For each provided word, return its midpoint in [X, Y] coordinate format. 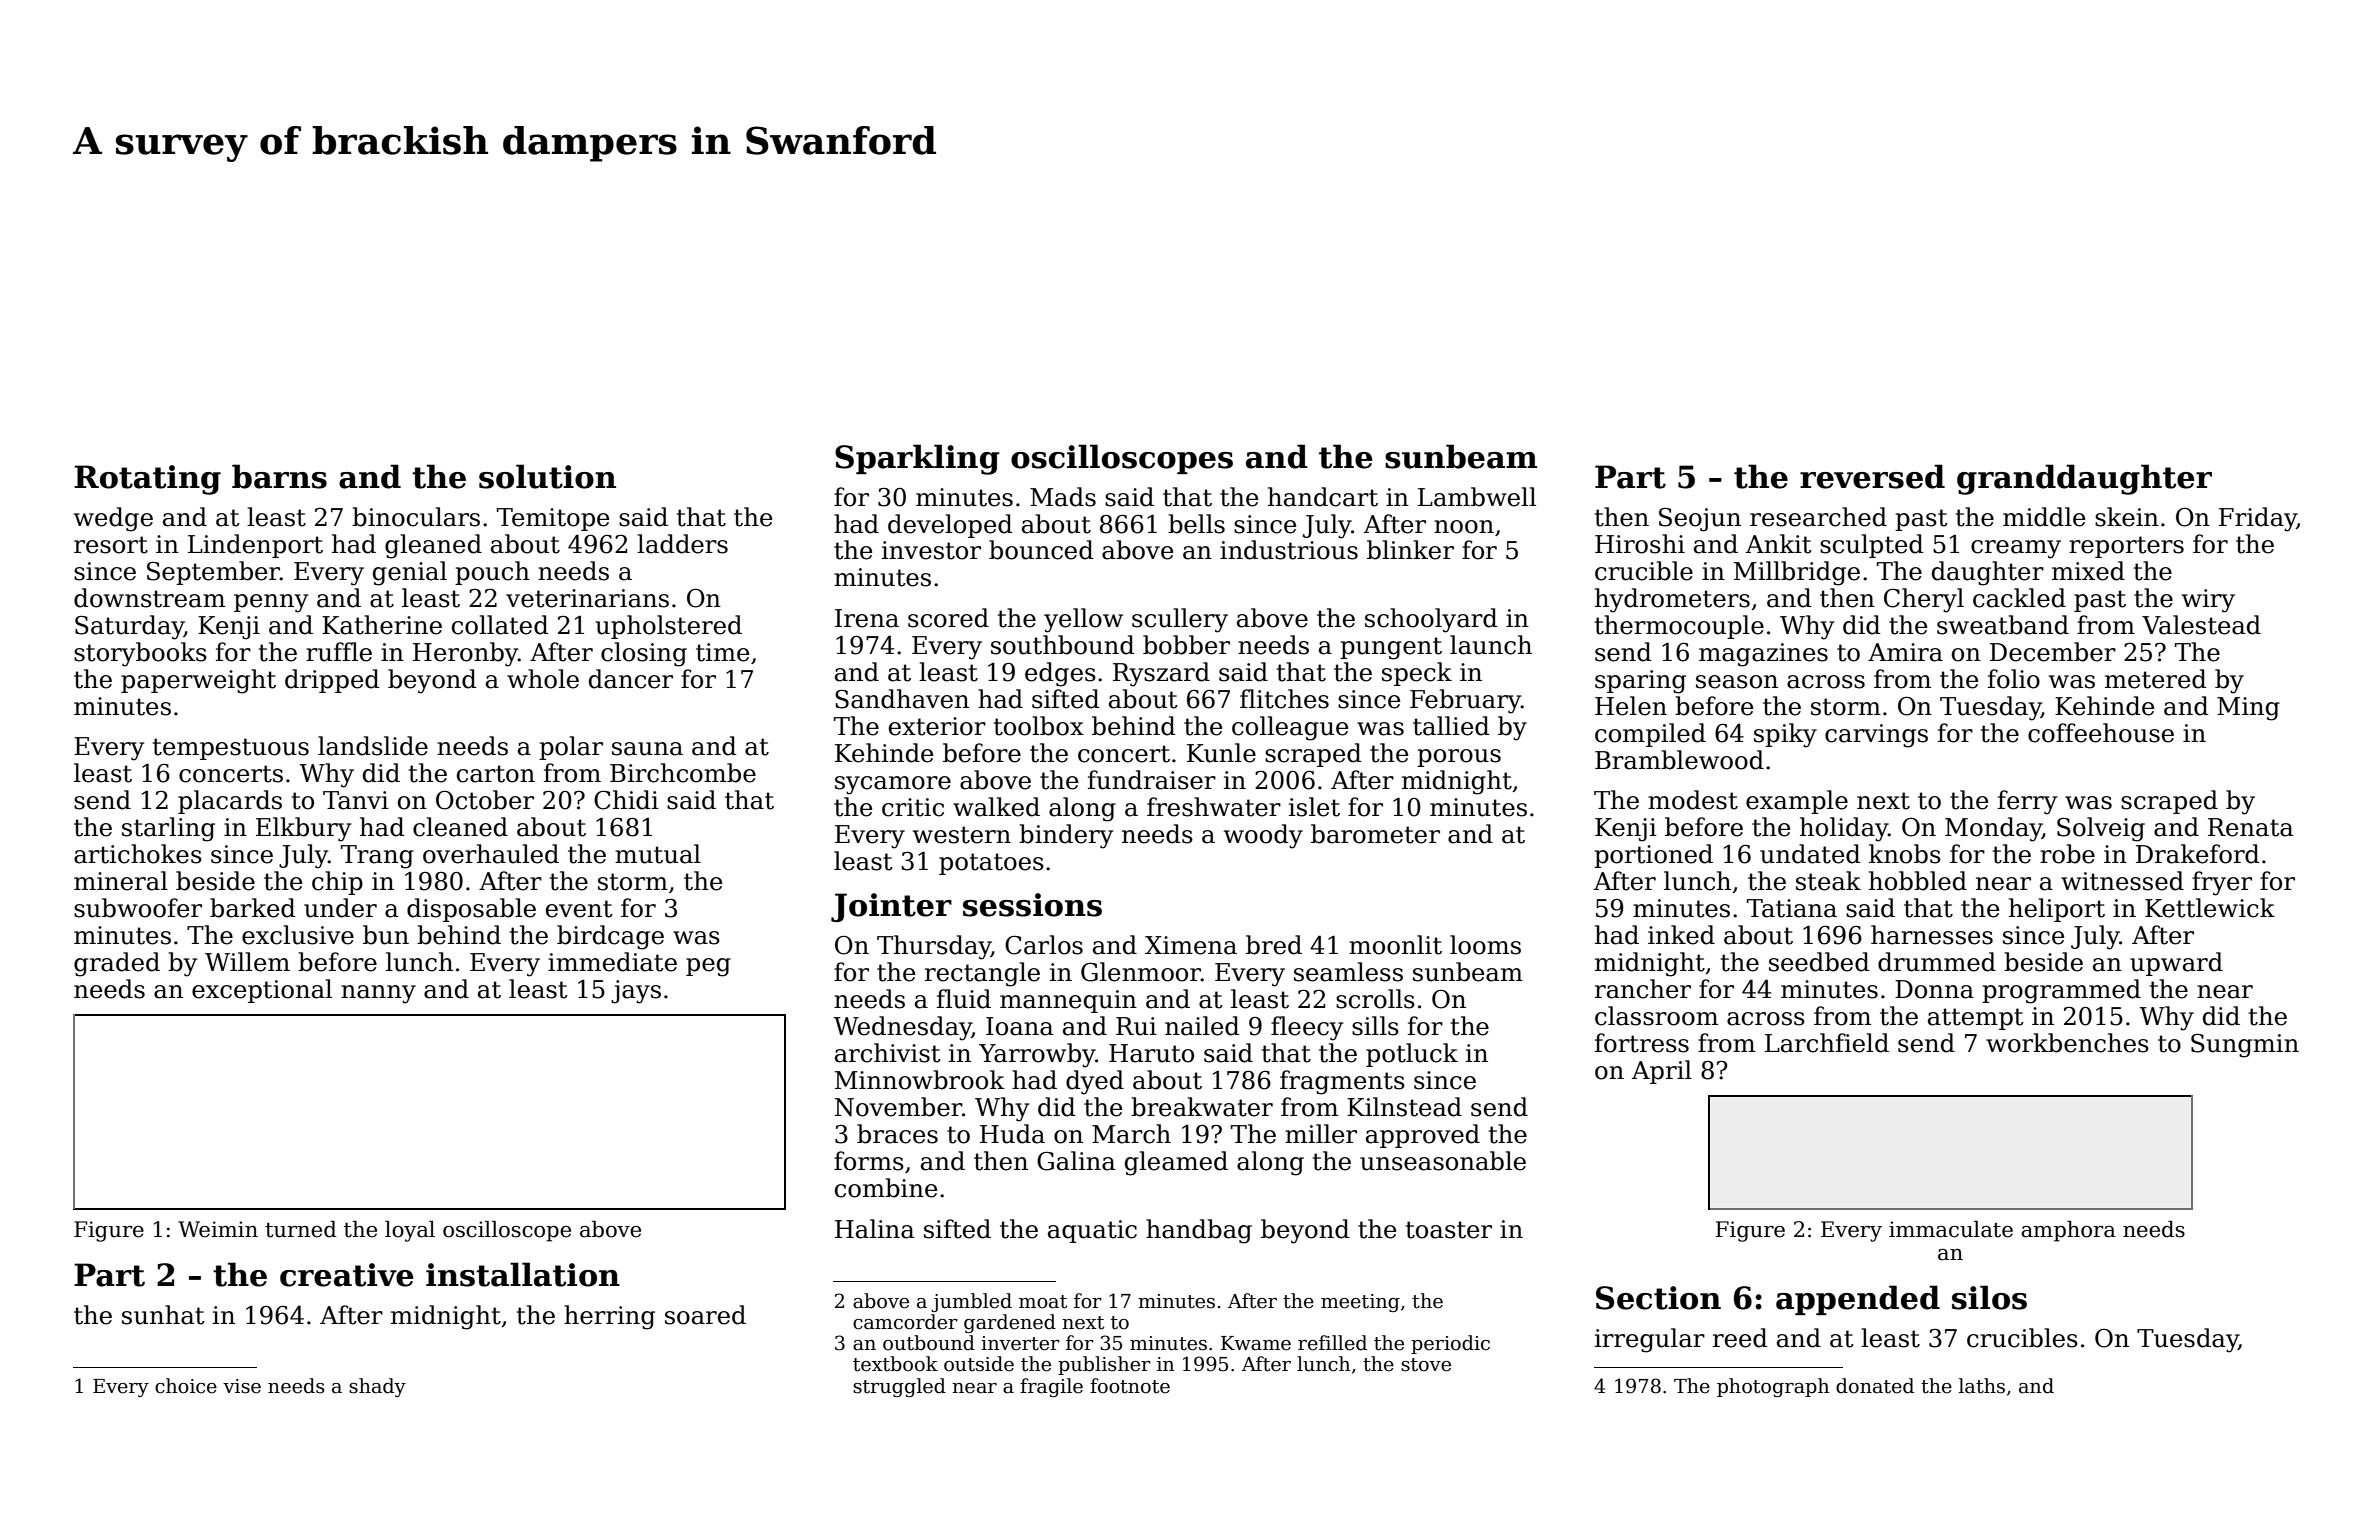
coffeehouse [2101, 733]
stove [1426, 1365]
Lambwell [1477, 497]
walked [996, 807]
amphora [2068, 1231]
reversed [1872, 476]
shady [377, 1387]
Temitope [553, 519]
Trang [377, 857]
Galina [1076, 1161]
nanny [378, 994]
